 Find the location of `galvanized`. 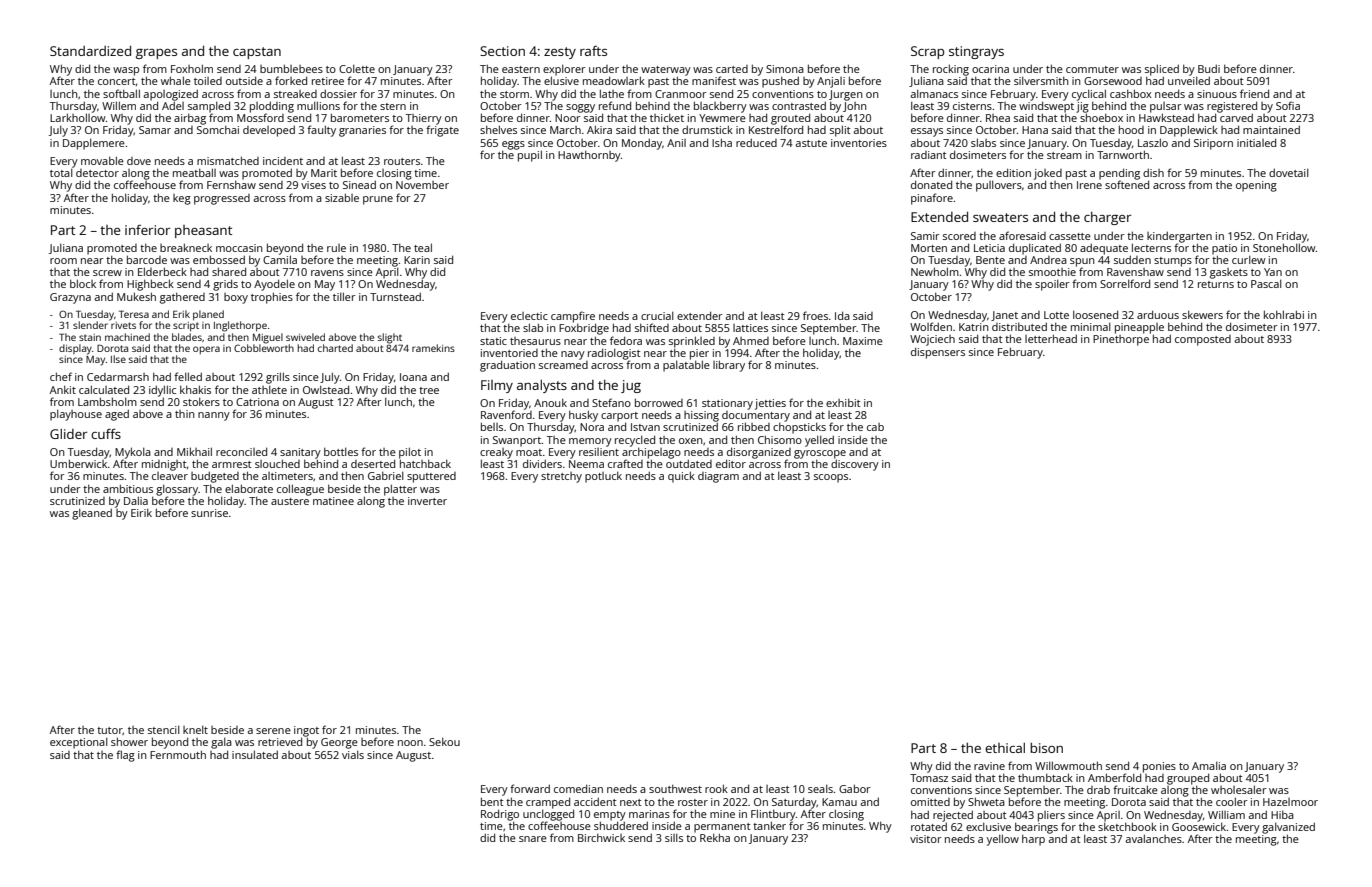

galvanized is located at coordinates (1288, 828).
